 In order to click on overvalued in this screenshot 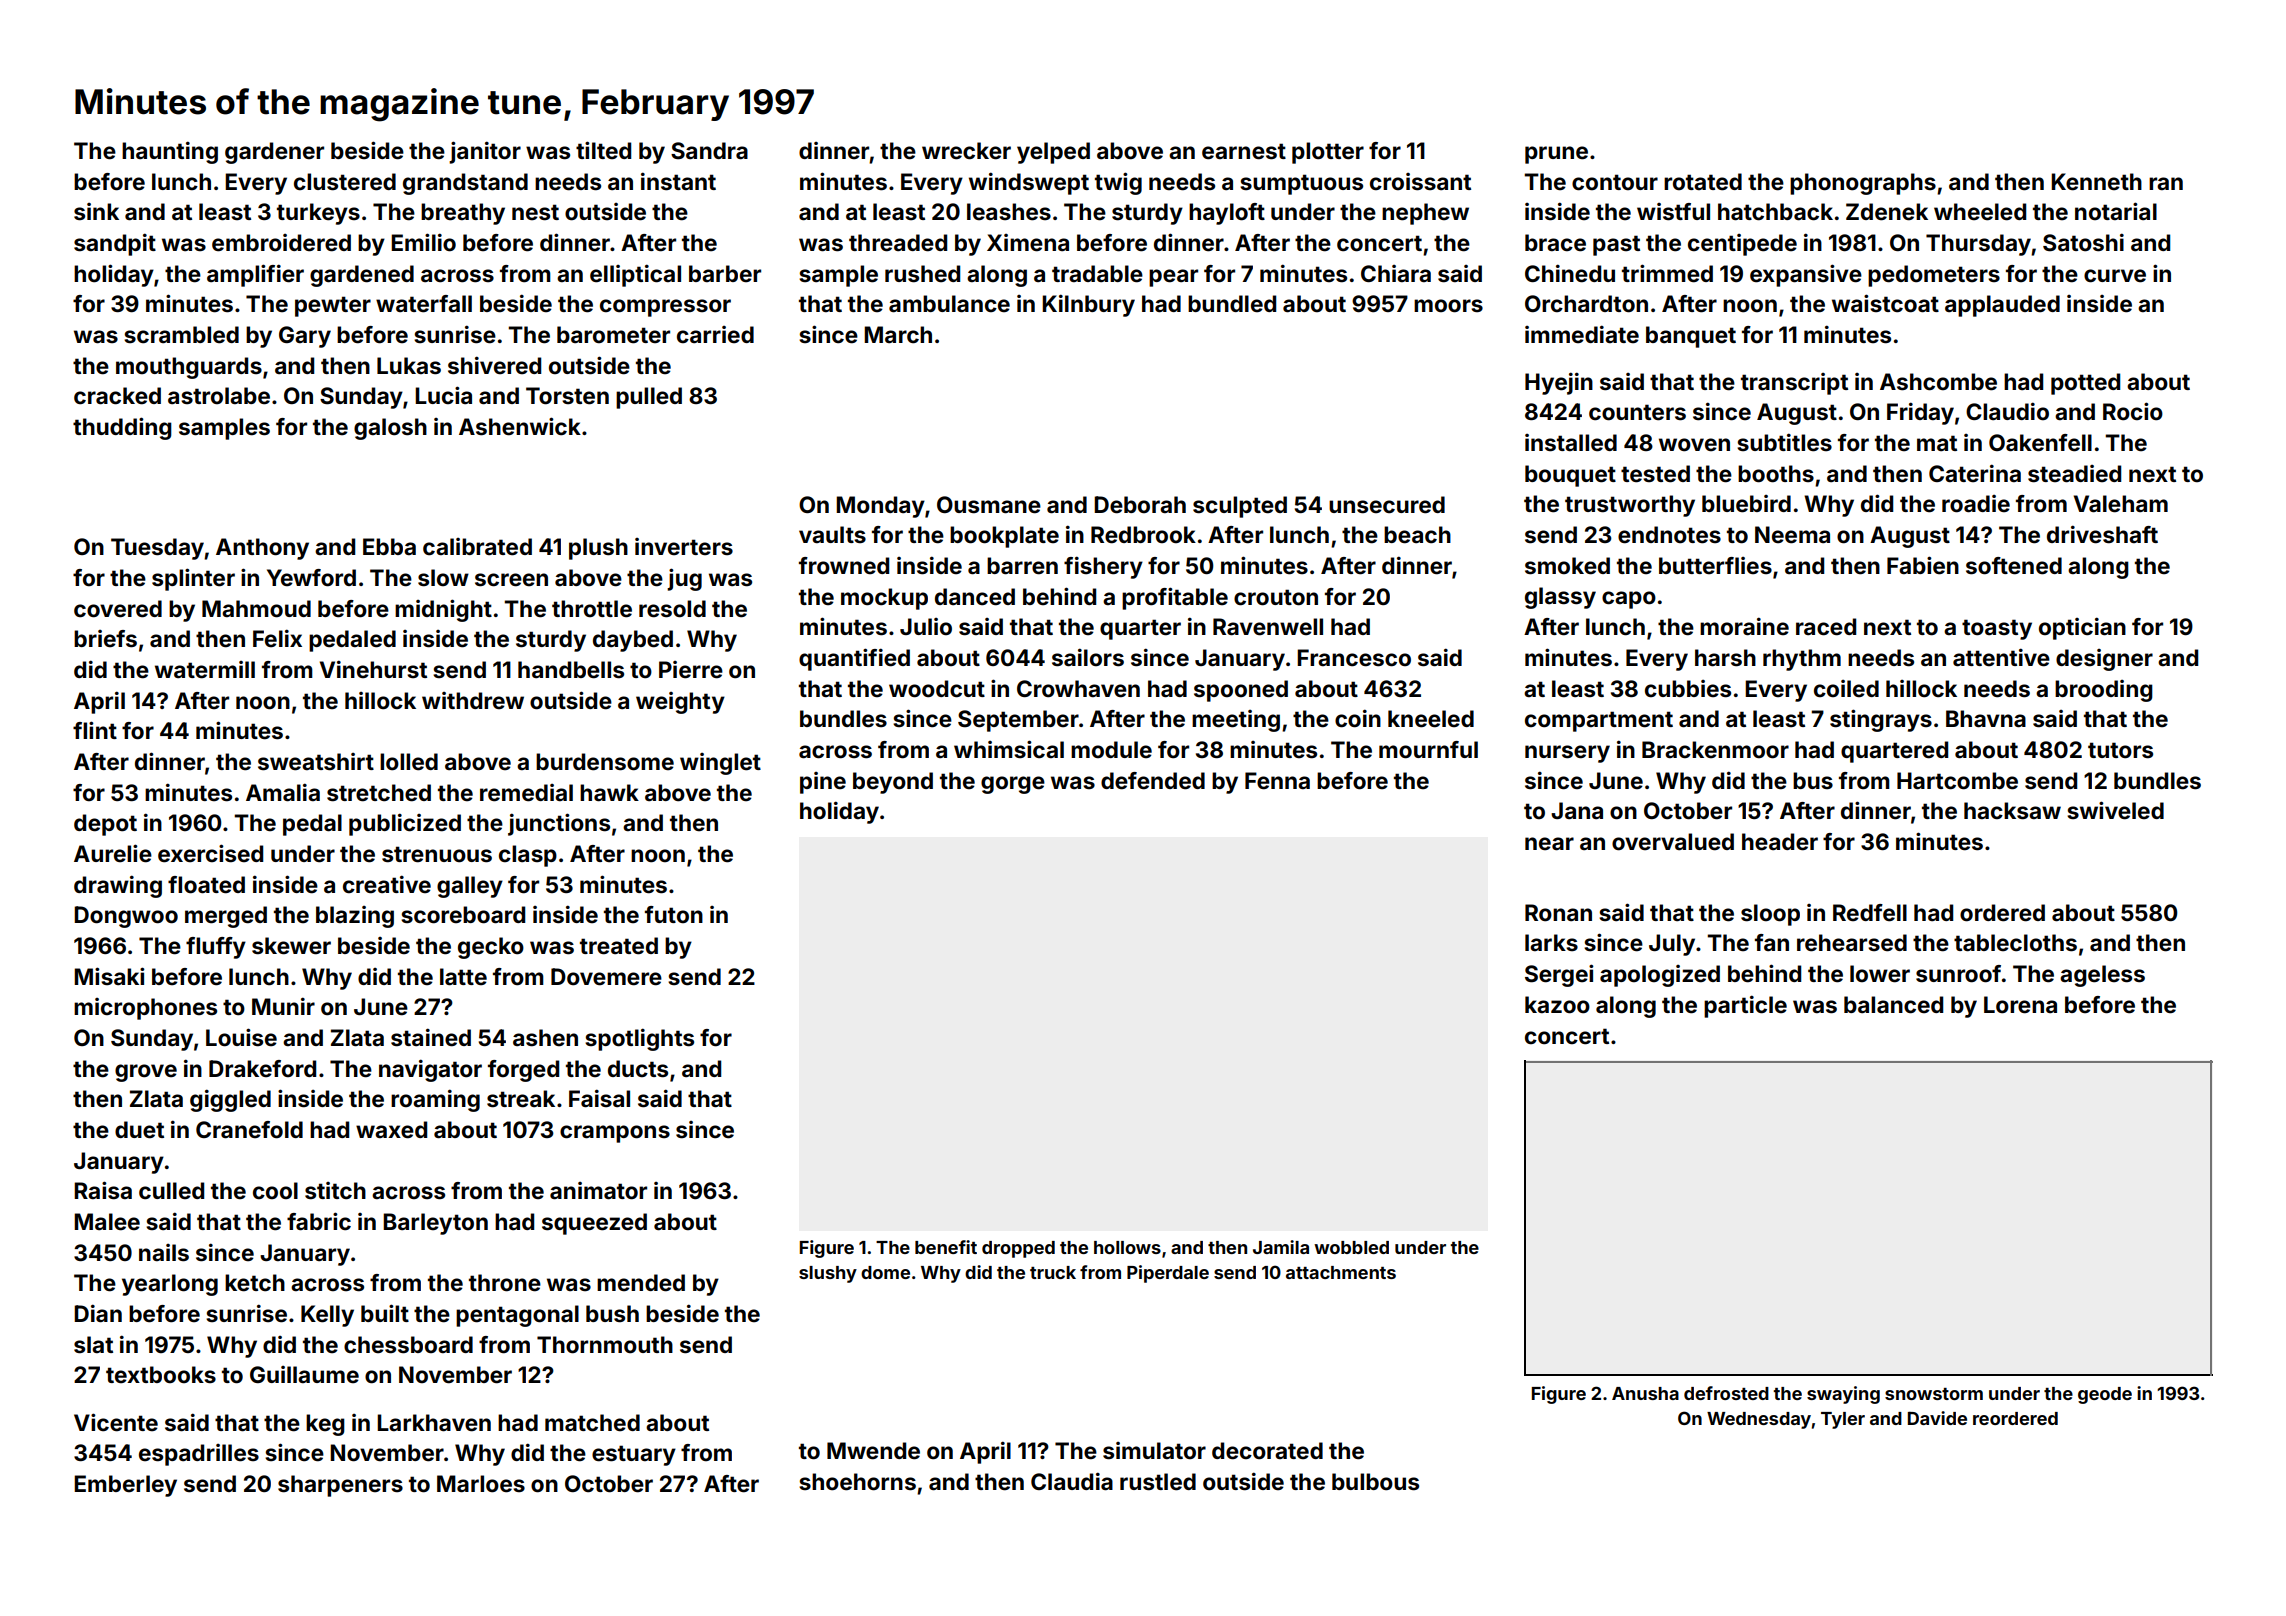, I will do `click(1673, 842)`.
